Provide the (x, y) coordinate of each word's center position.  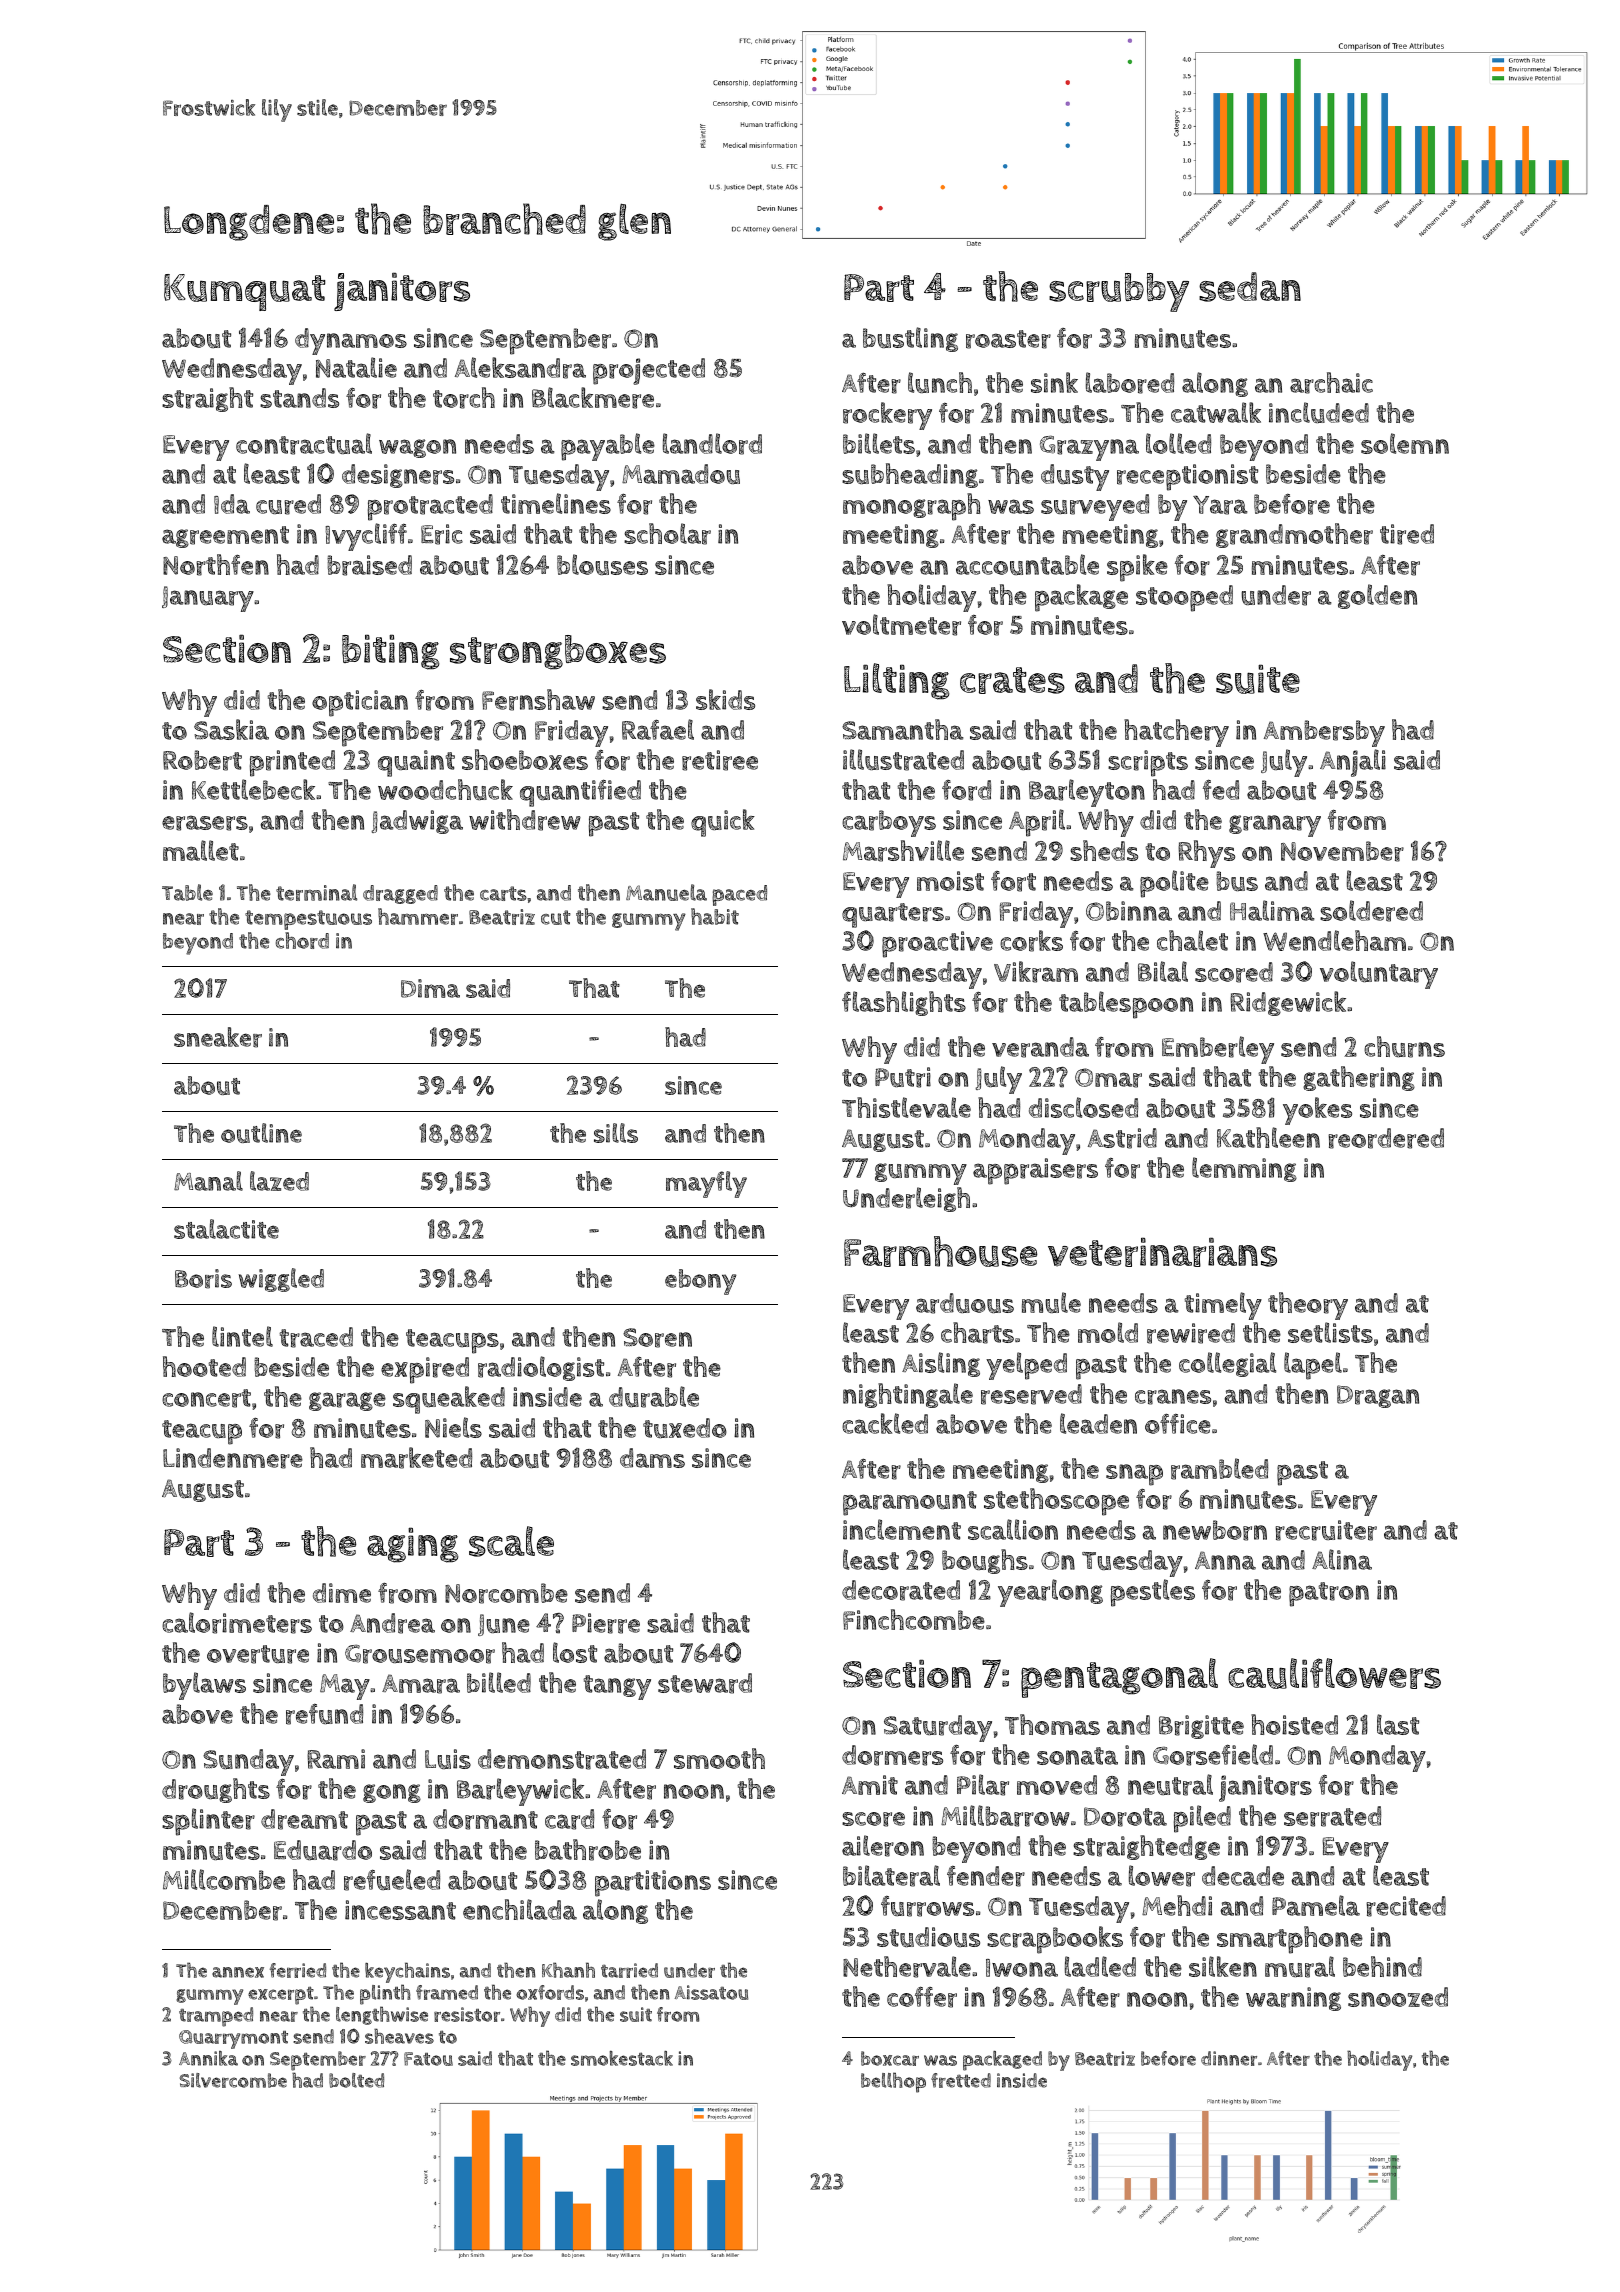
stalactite (226, 1229)
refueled (392, 1880)
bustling (910, 339)
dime (342, 1593)
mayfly (706, 1184)
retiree (720, 760)
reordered (1386, 1138)
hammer (418, 916)
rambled (1219, 1469)
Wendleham (1334, 940)
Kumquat (244, 292)
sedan (1250, 287)
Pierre (606, 1623)
